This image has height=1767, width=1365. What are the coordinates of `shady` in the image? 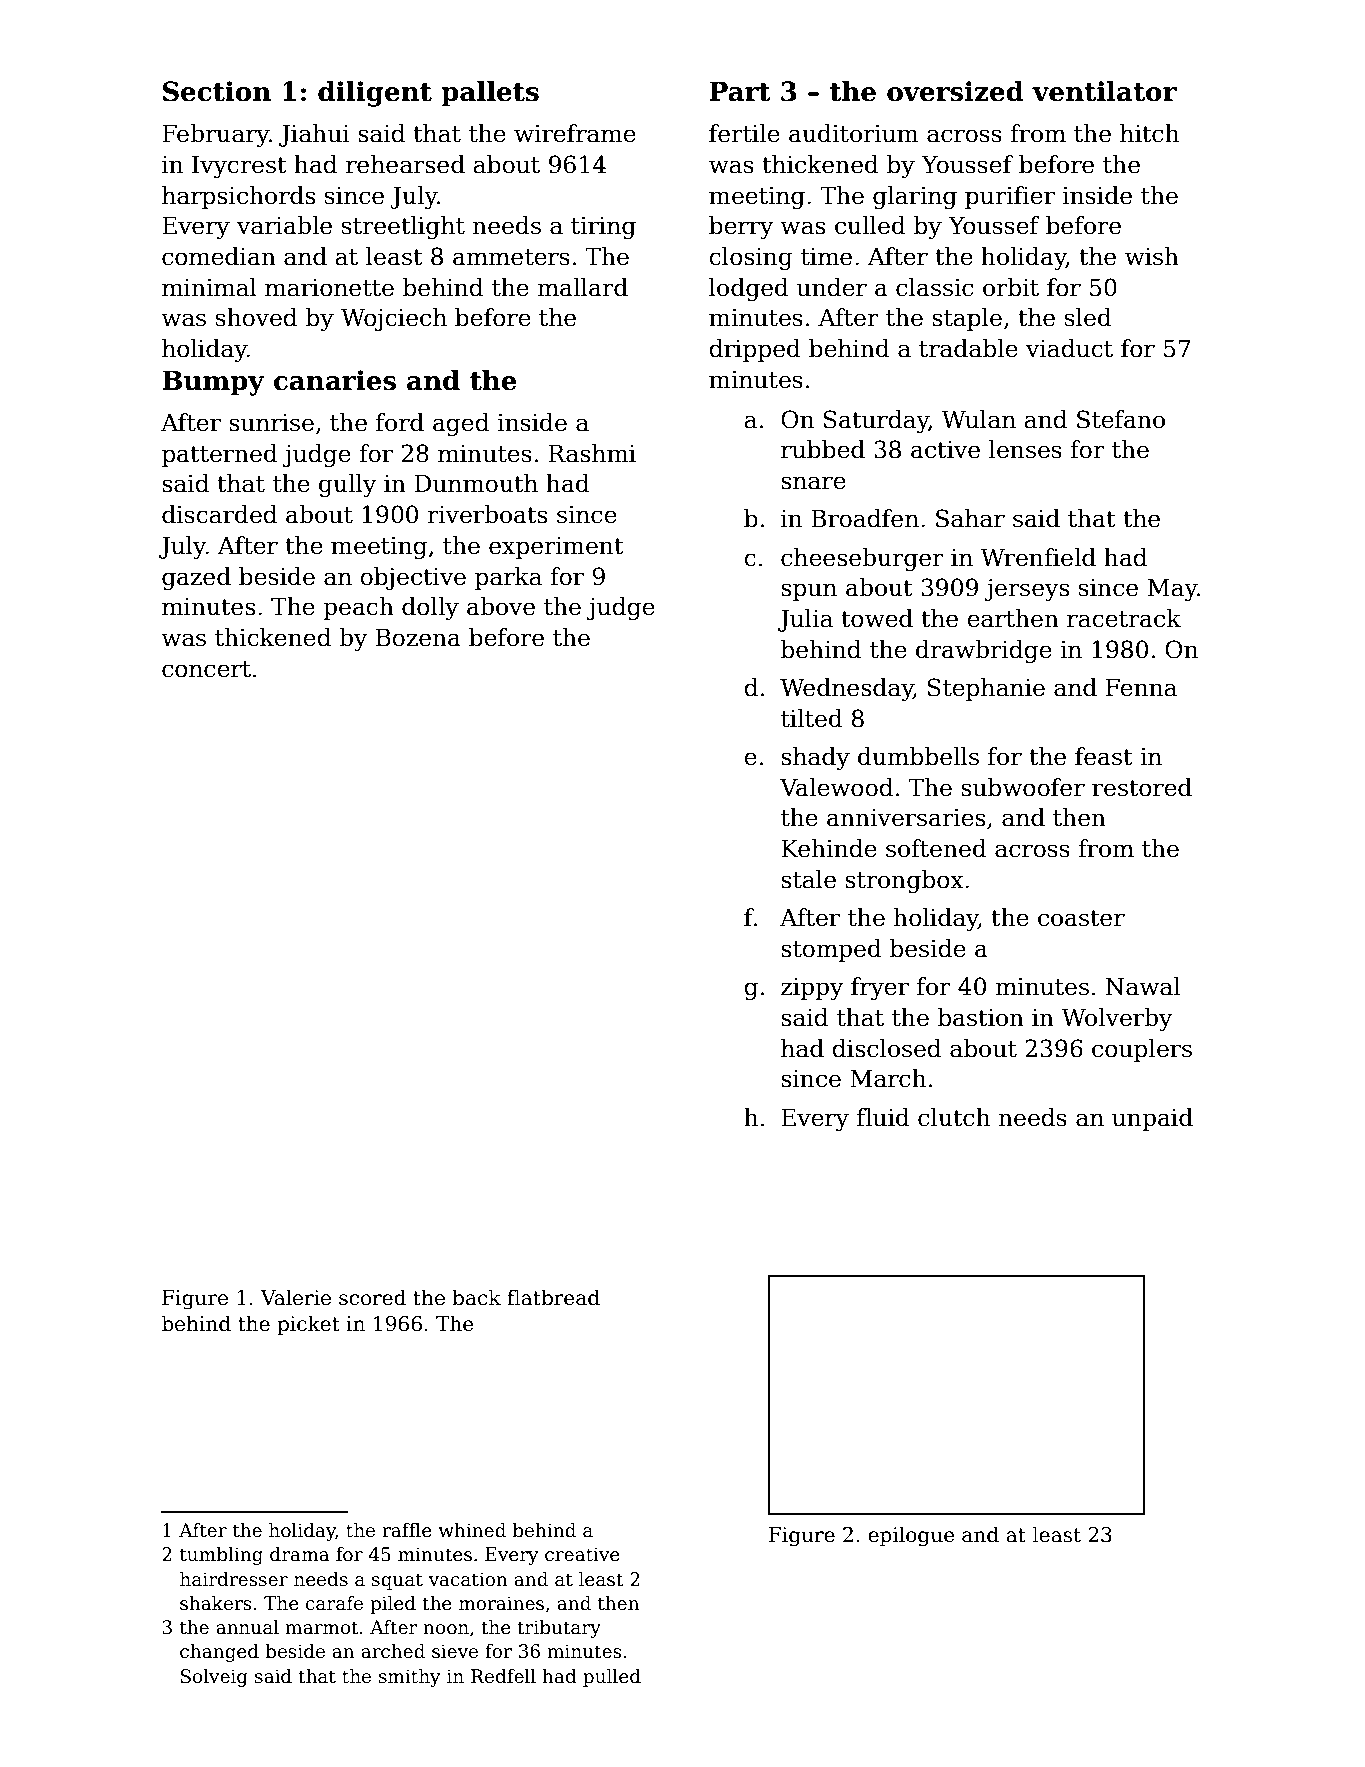 It's located at (815, 758).
